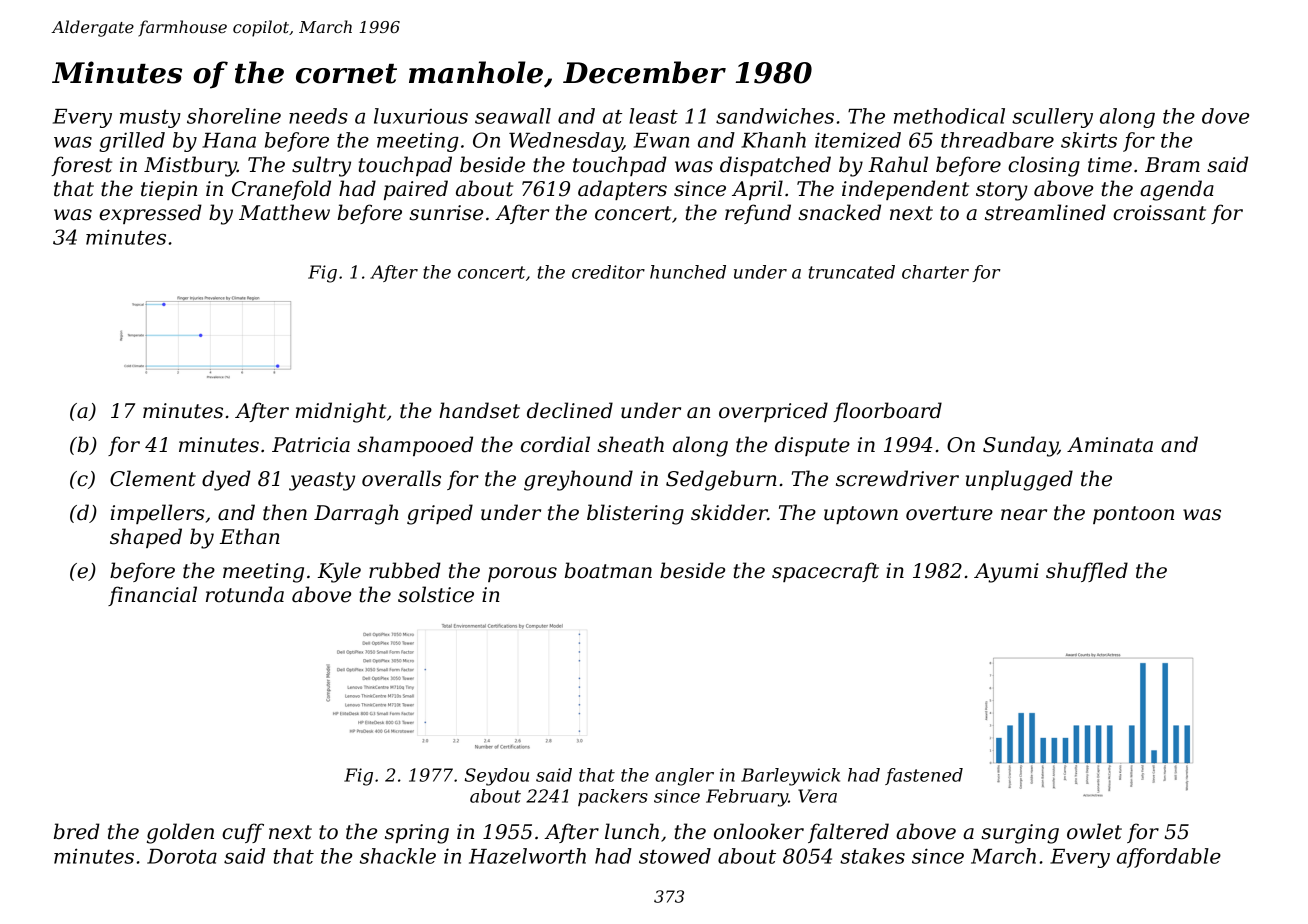 The height and width of the document is (924, 1308). I want to click on spacecraft, so click(825, 572).
